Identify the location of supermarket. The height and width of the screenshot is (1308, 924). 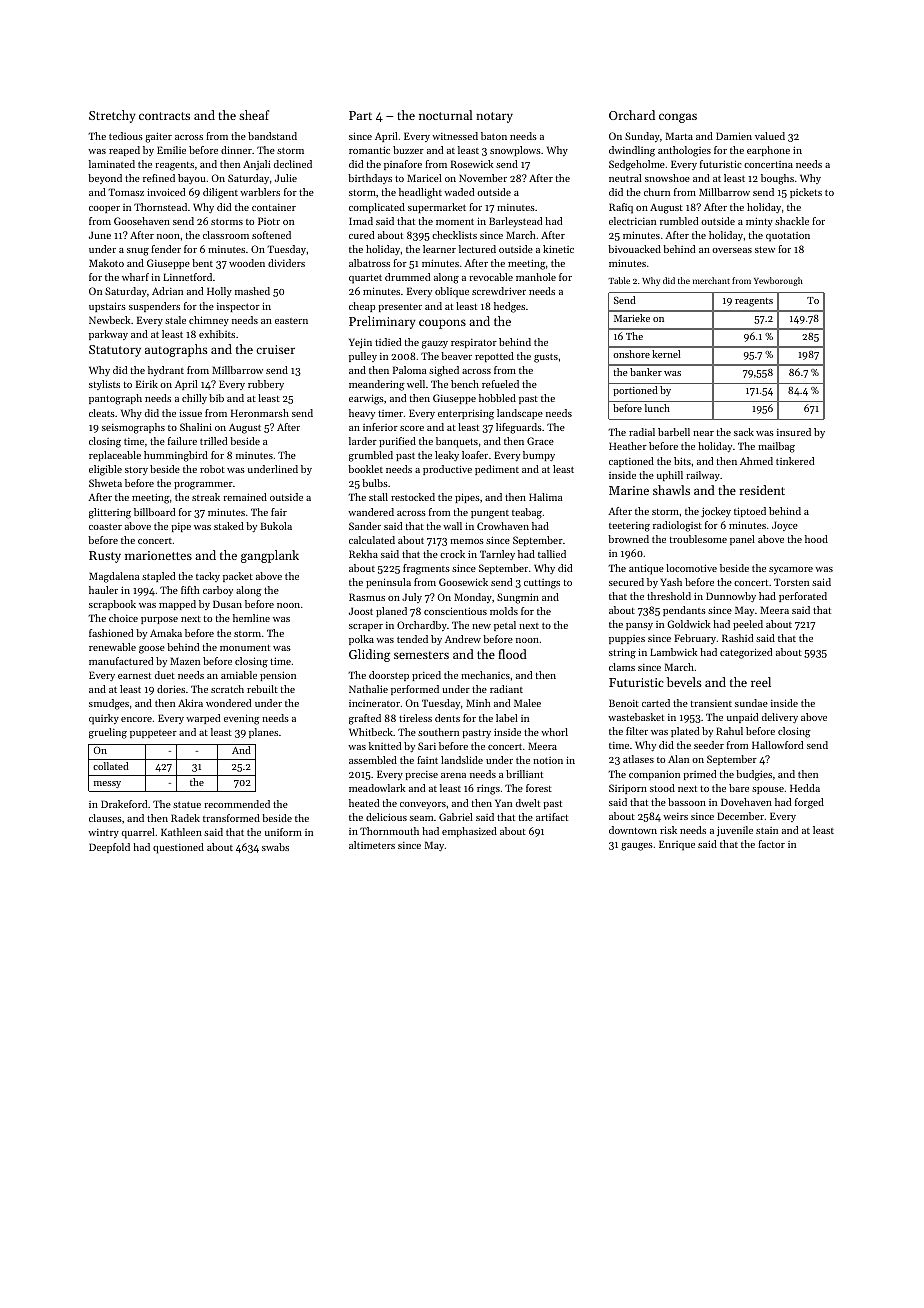
(437, 208).
